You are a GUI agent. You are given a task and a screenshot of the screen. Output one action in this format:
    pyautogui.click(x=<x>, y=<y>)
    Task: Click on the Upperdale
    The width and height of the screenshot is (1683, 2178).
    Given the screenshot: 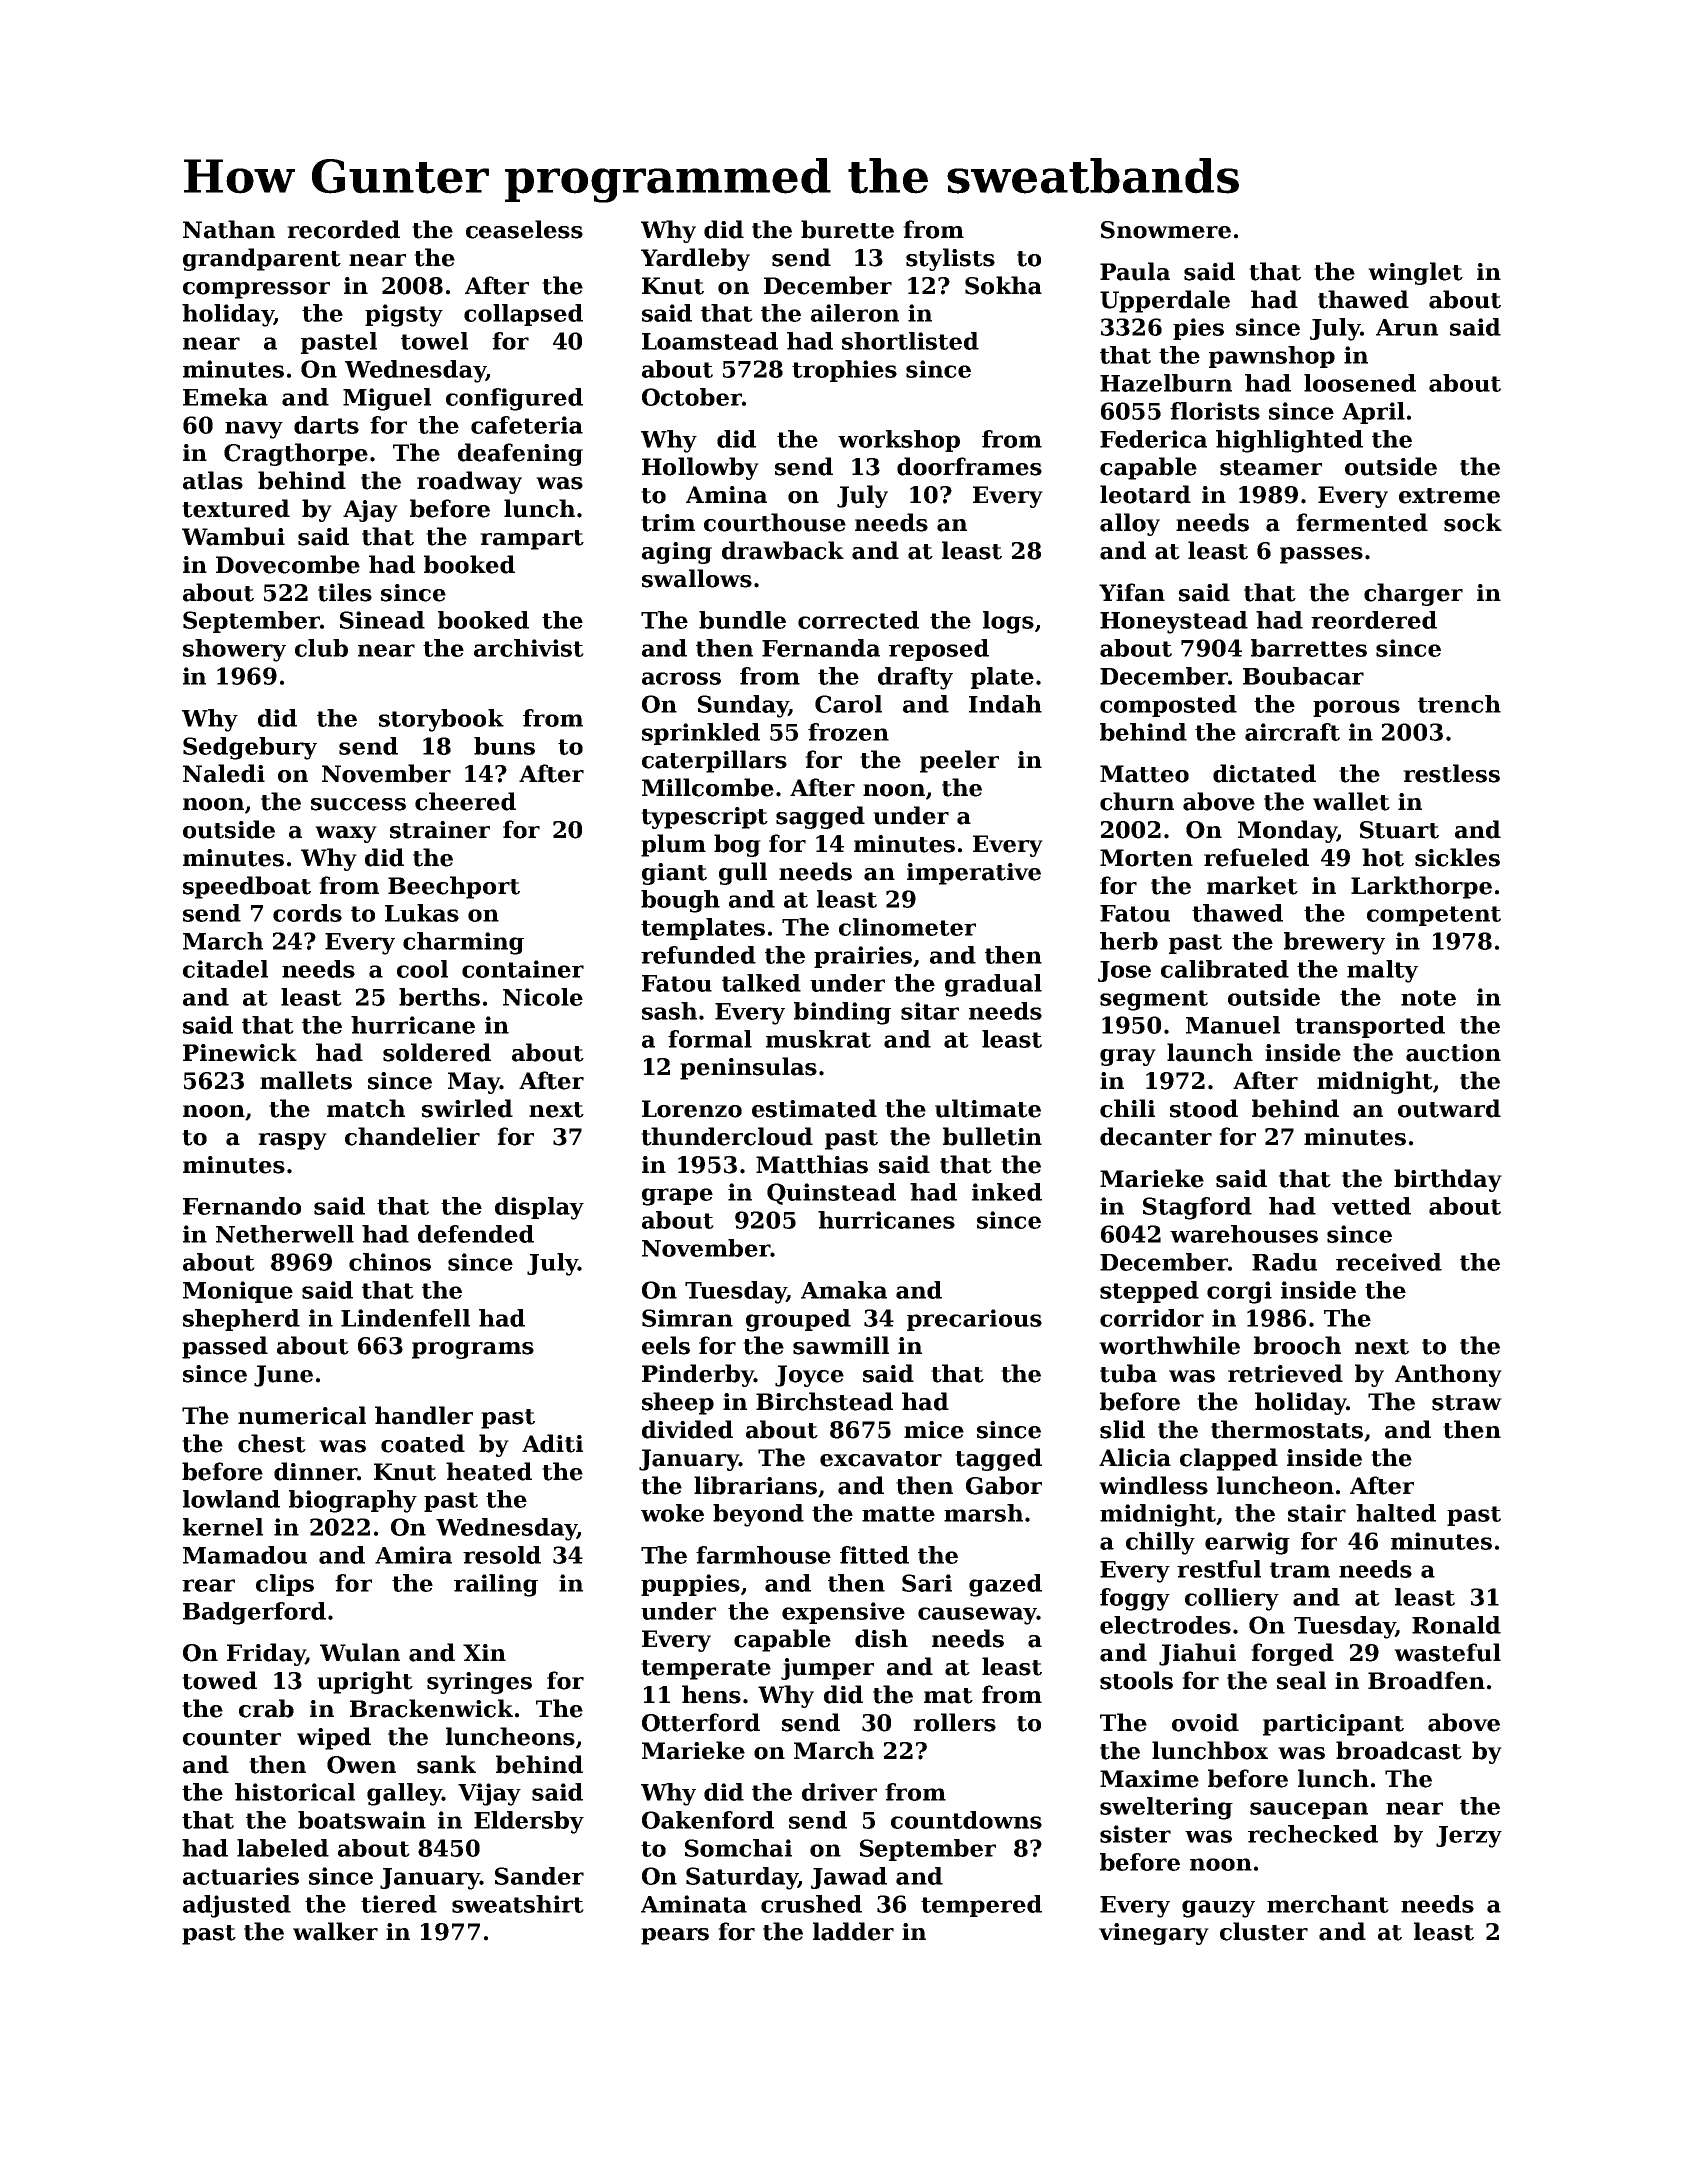 What is the action you would take?
    pyautogui.click(x=1165, y=301)
